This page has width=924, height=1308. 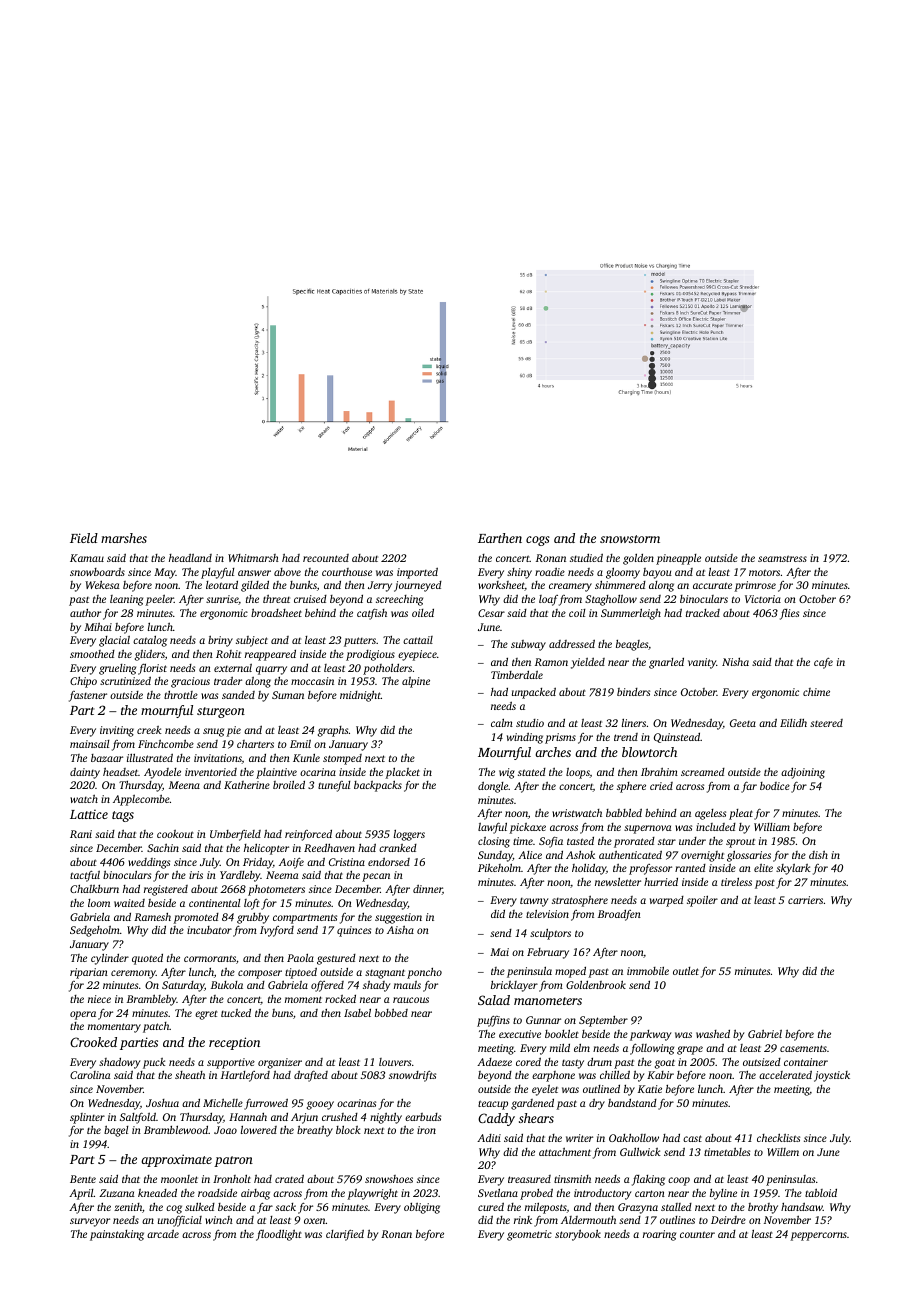 What do you see at coordinates (98, 627) in the page?
I see `Mihai` at bounding box center [98, 627].
